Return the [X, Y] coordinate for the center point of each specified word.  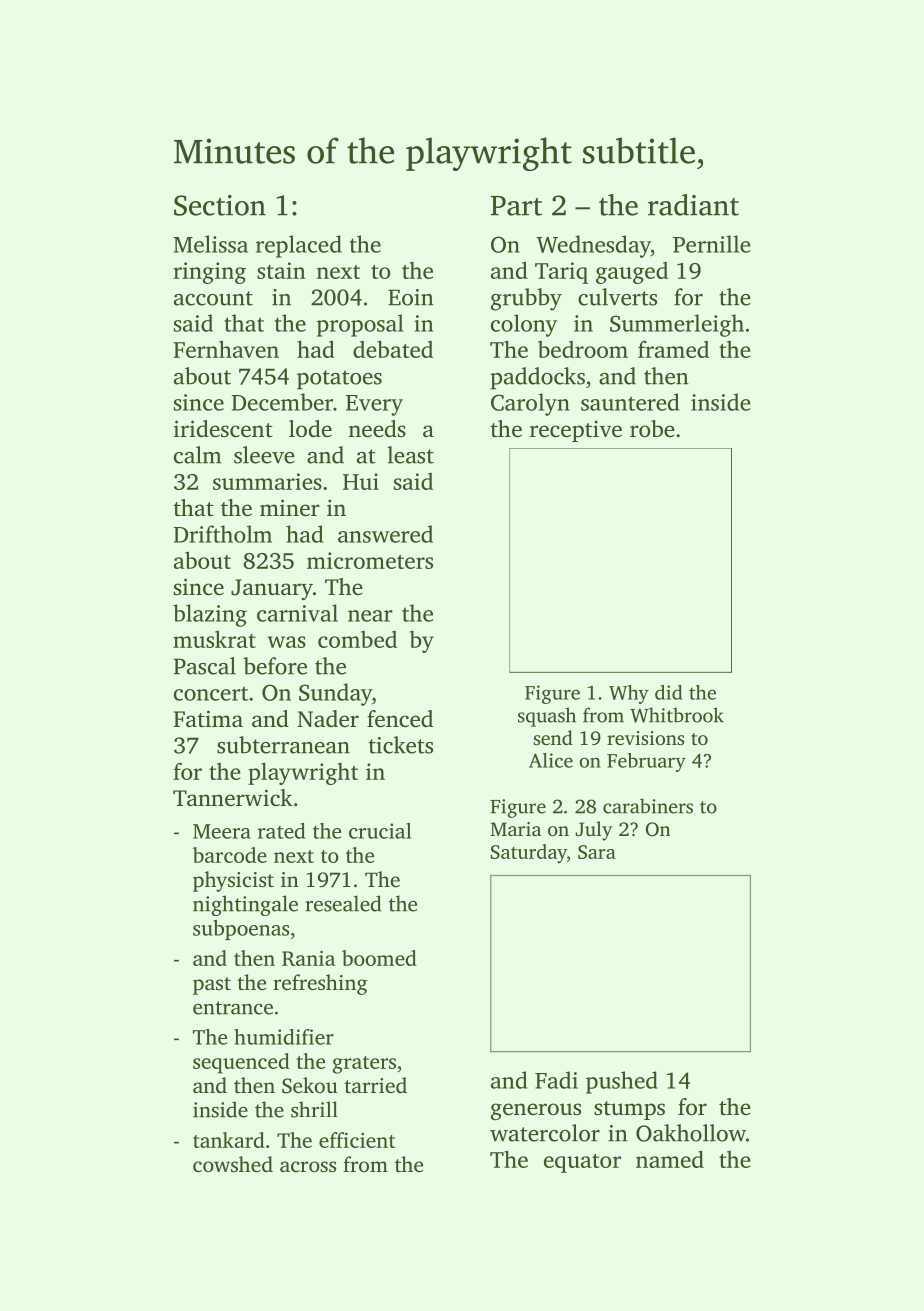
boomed [379, 958]
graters [364, 1065]
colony [524, 325]
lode [310, 429]
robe [652, 428]
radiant [693, 205]
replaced [299, 246]
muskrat [214, 639]
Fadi [556, 1080]
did [668, 692]
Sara [597, 852]
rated [281, 831]
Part [516, 206]
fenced [400, 719]
